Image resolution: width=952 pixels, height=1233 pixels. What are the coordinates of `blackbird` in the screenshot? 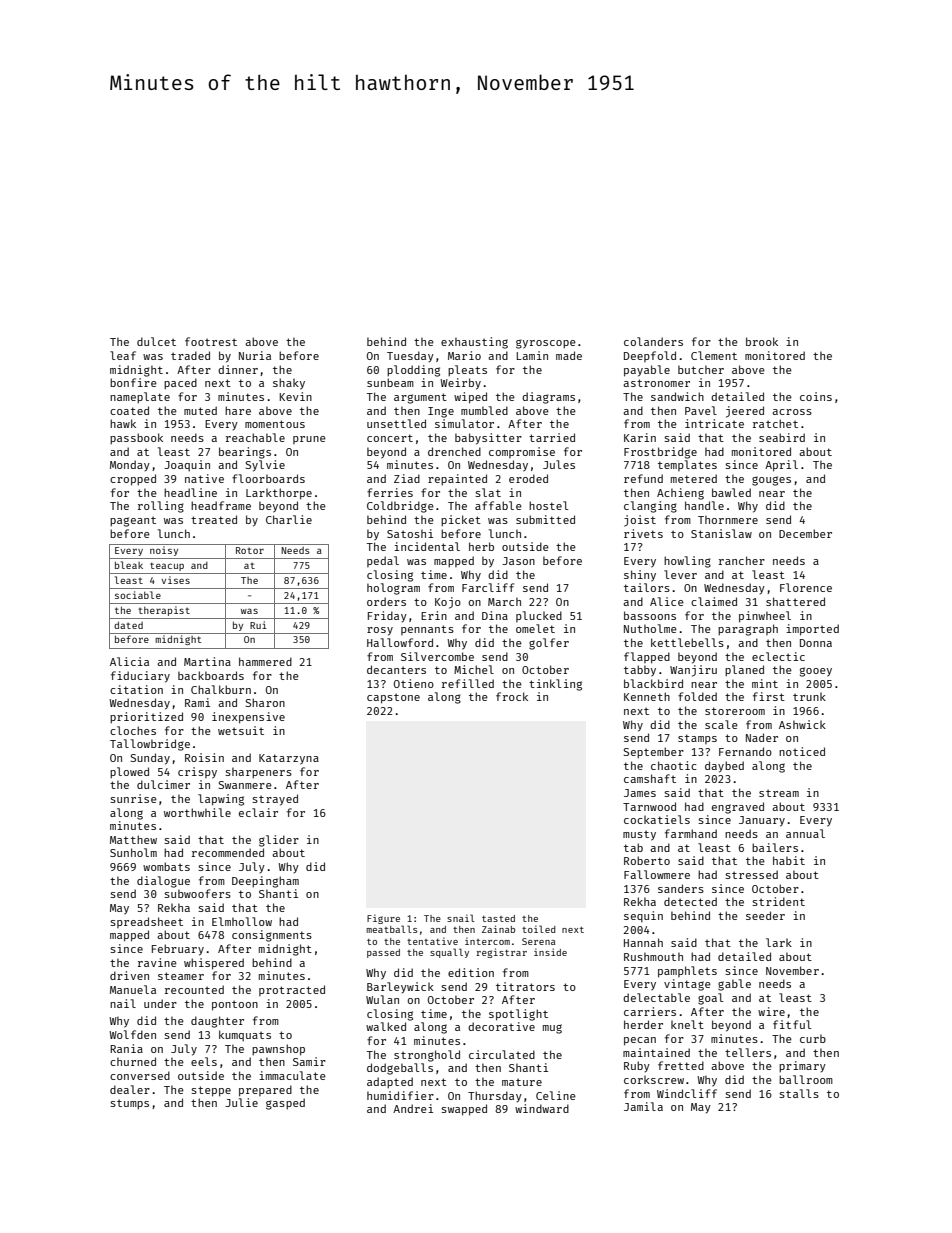 It's located at (653, 683).
